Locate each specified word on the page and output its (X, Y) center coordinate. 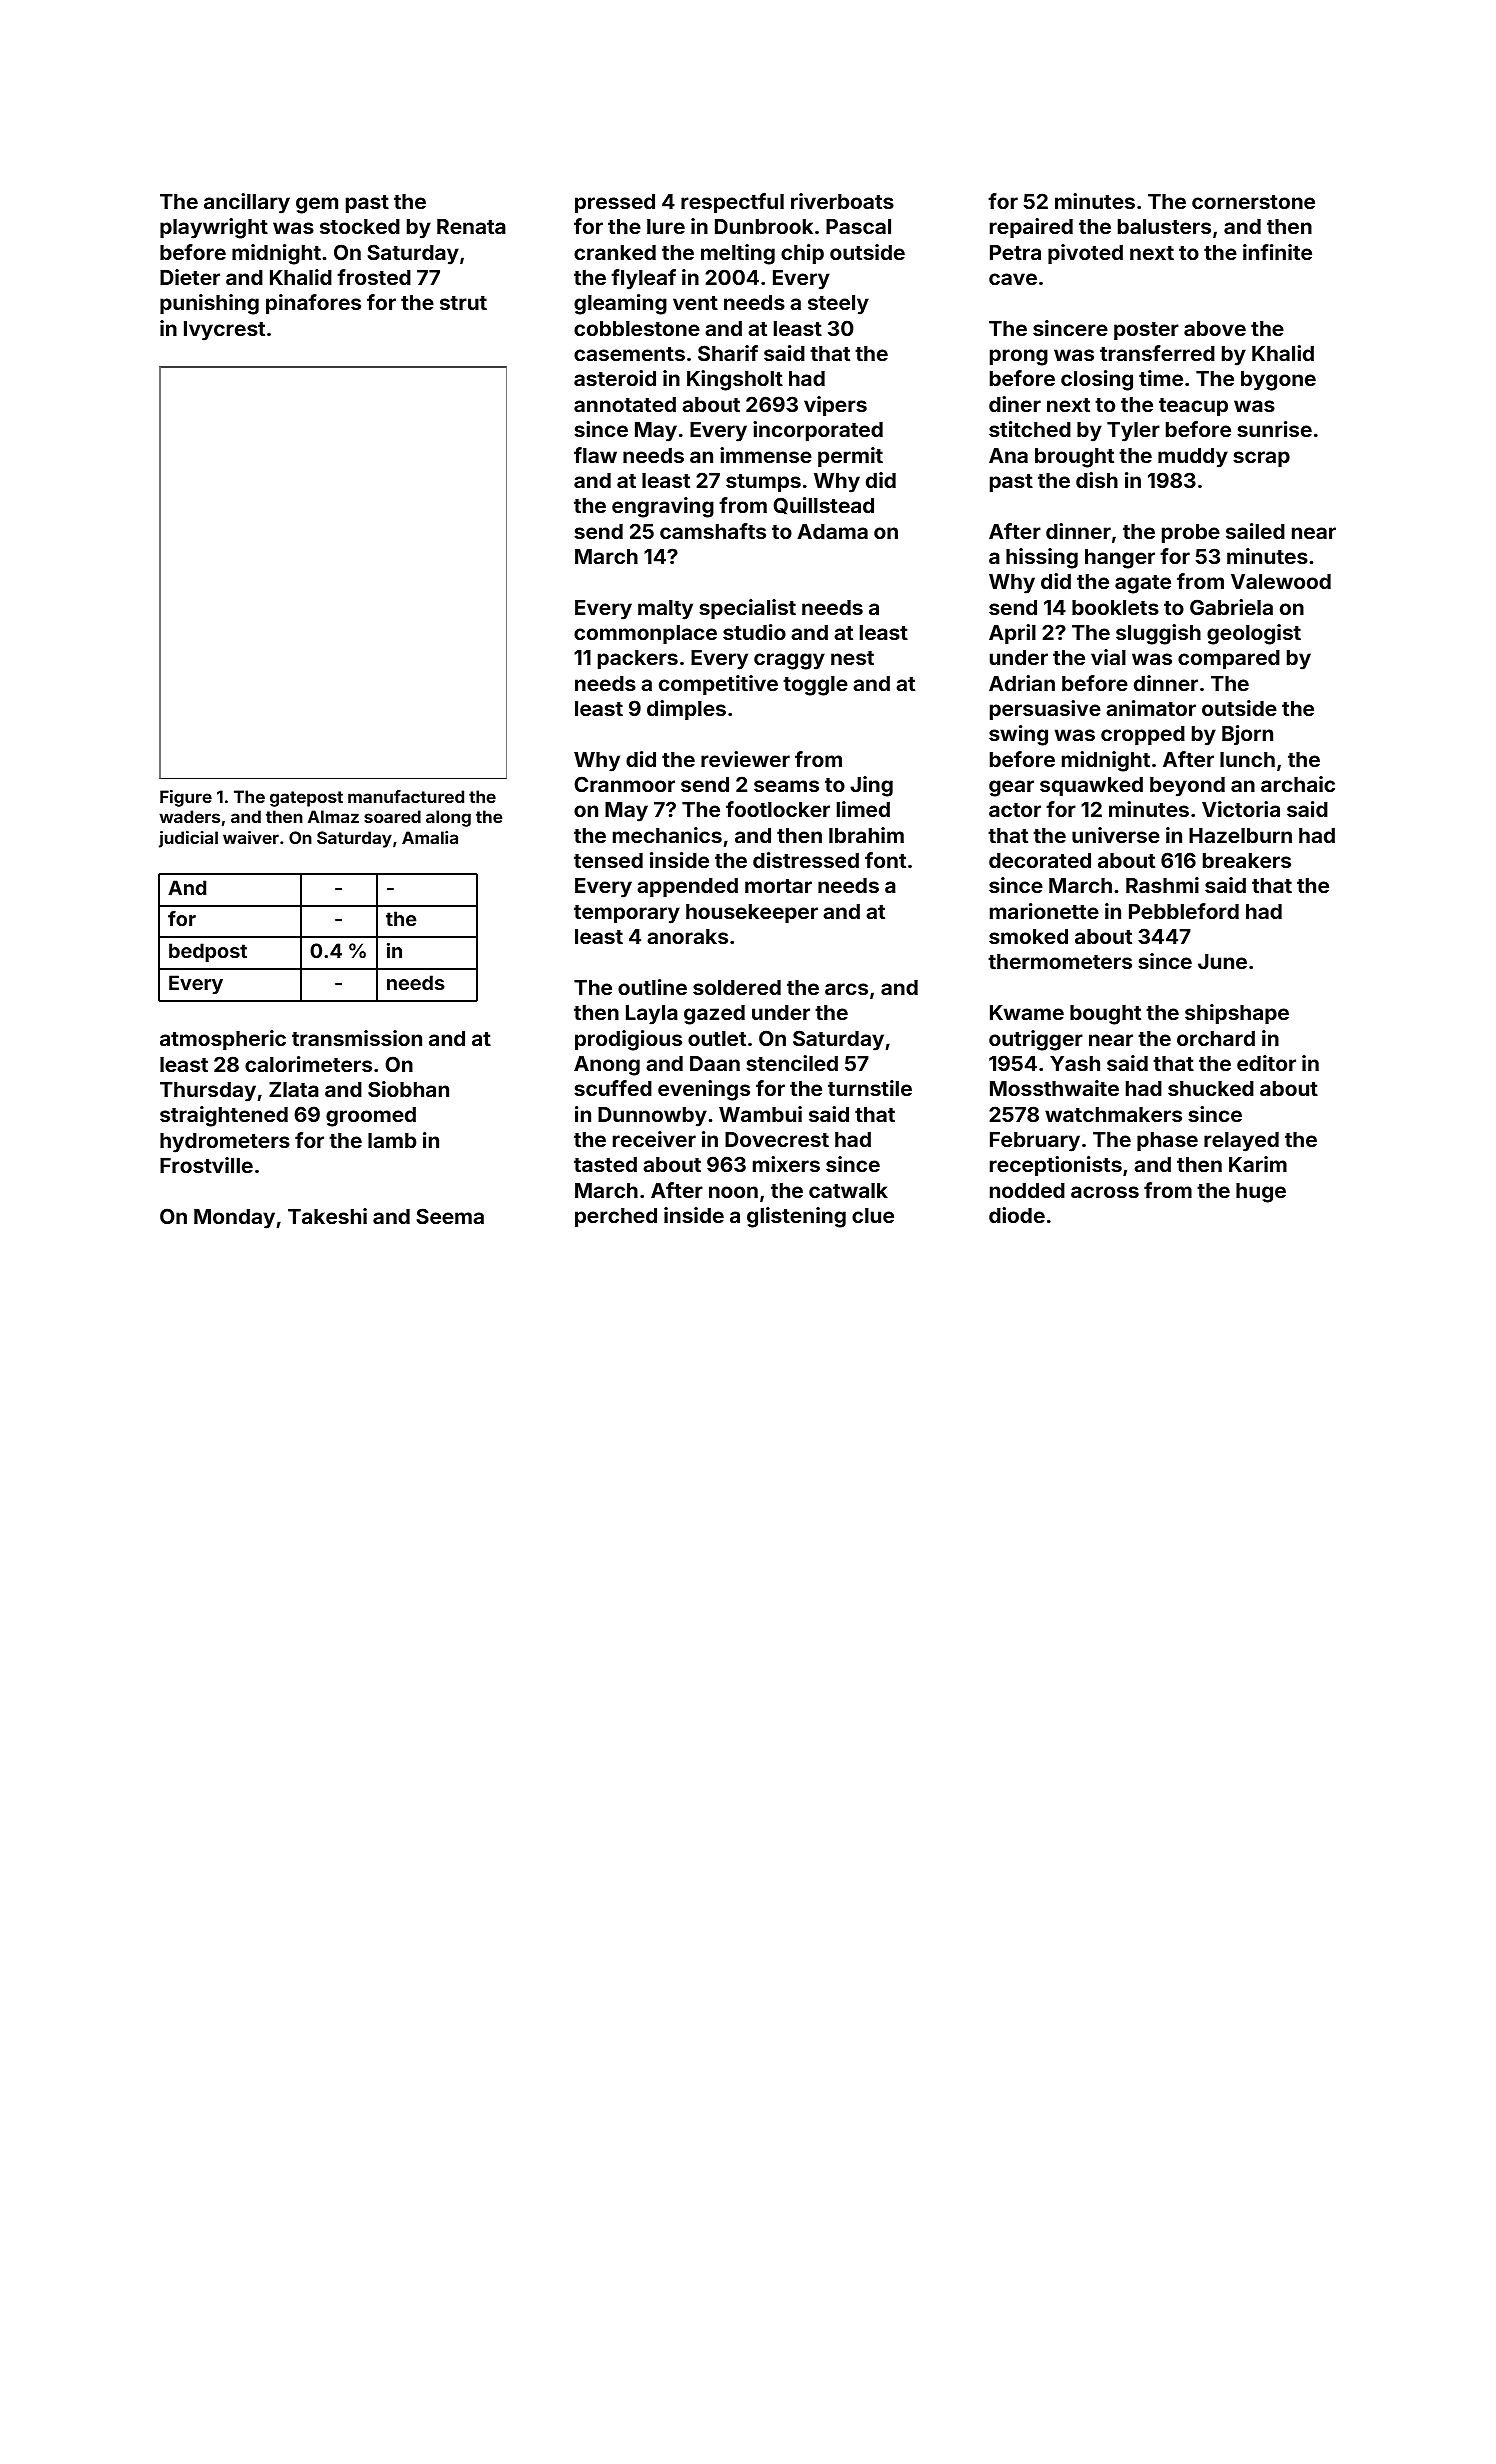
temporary (627, 914)
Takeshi (327, 1216)
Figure (186, 798)
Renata (471, 226)
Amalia (430, 837)
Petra (1015, 252)
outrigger (1036, 1040)
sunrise (1274, 429)
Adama (832, 531)
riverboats (842, 201)
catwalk (848, 1190)
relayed (1241, 1142)
